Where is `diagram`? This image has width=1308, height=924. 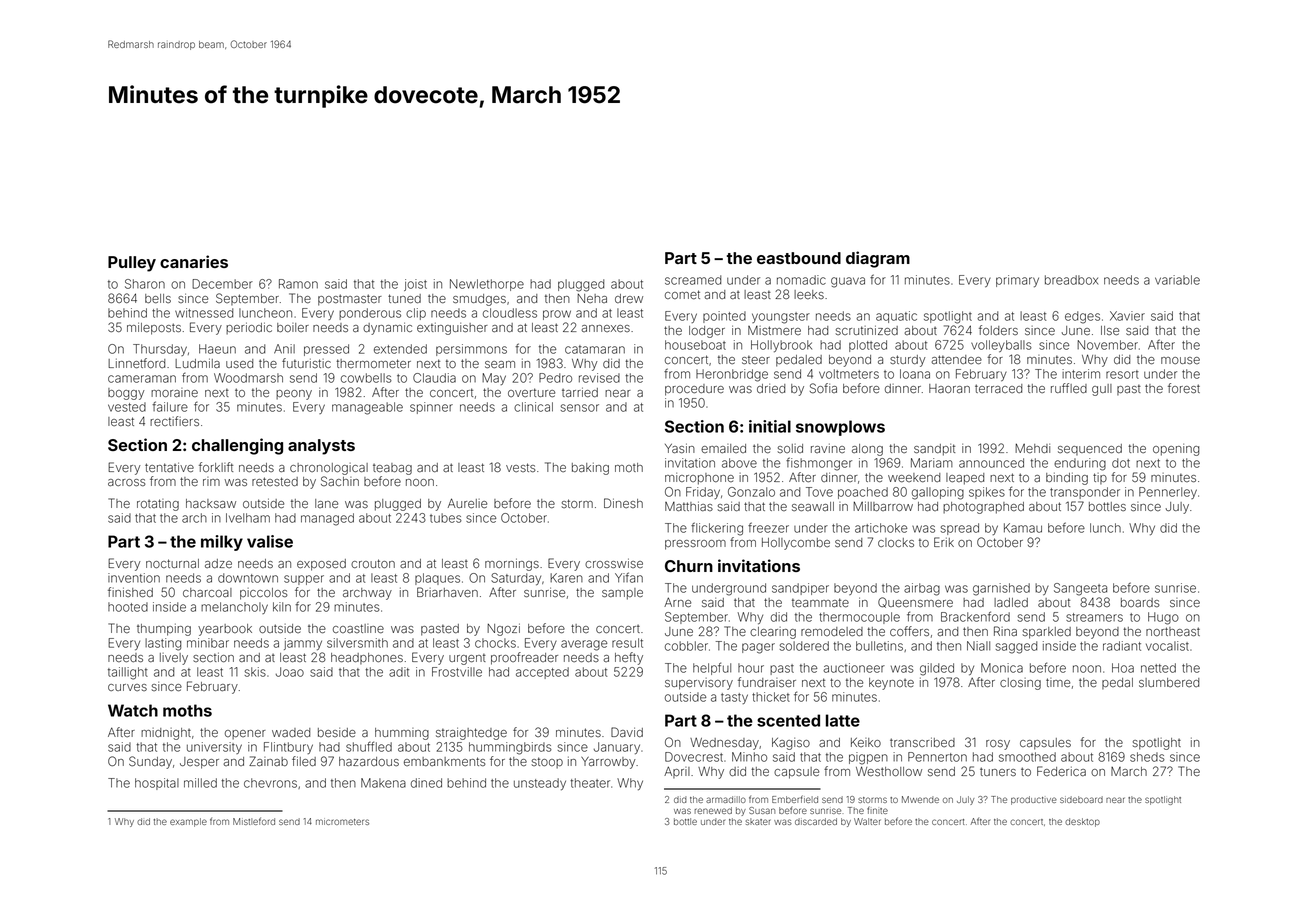 diagram is located at coordinates (878, 259).
